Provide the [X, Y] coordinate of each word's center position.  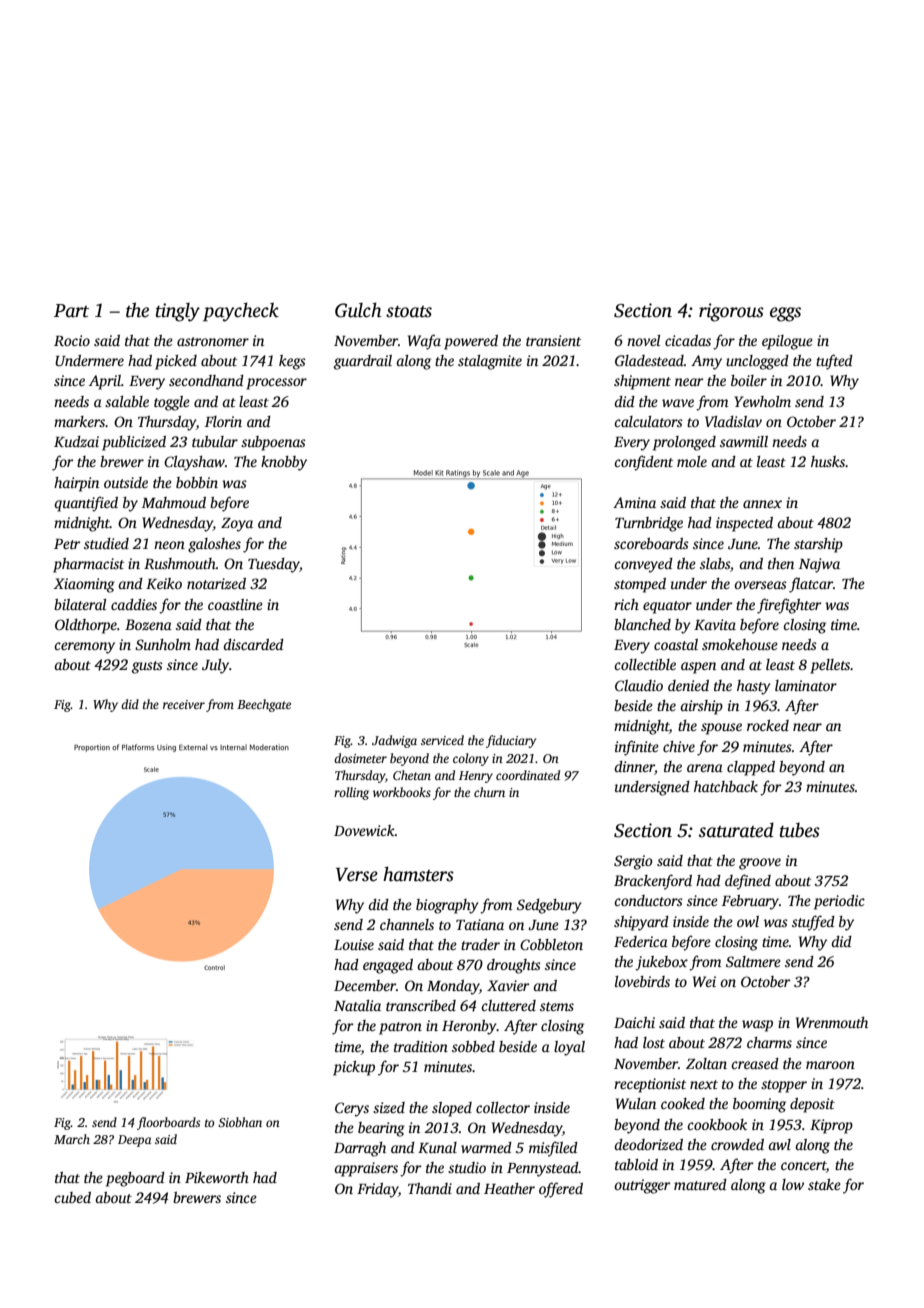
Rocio [72, 340]
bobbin [197, 482]
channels [407, 924]
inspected [744, 524]
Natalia [357, 1005]
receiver [184, 704]
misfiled [553, 1149]
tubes [800, 830]
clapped [751, 768]
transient [553, 340]
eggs [785, 314]
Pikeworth [217, 1177]
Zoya [237, 525]
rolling [351, 793]
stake [824, 1184]
